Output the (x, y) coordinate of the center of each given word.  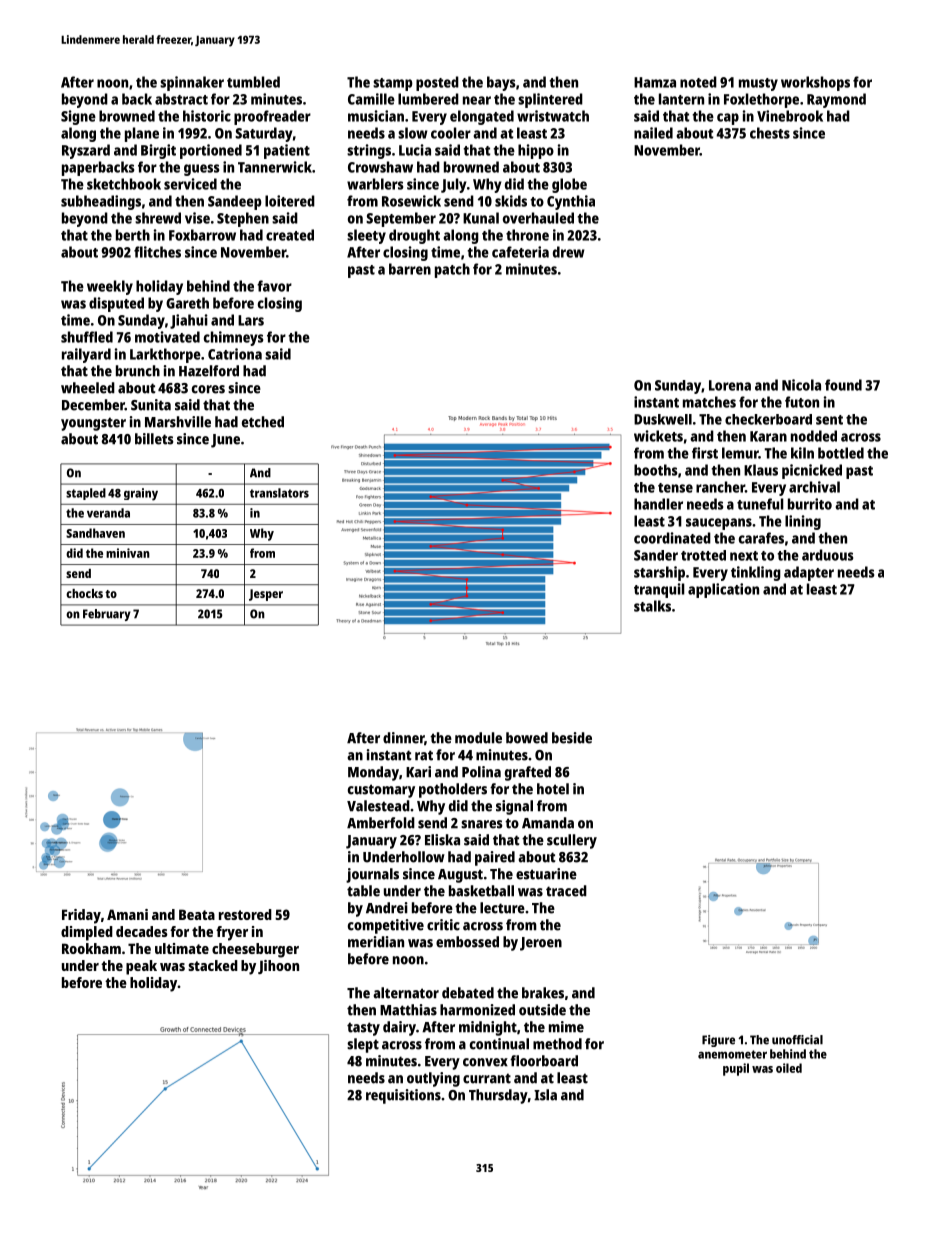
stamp (393, 84)
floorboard (544, 1061)
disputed (116, 304)
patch (452, 270)
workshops (815, 83)
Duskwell (663, 419)
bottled (841, 453)
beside (572, 738)
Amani (127, 914)
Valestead (378, 806)
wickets (658, 436)
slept (363, 1045)
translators (279, 493)
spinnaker (192, 83)
